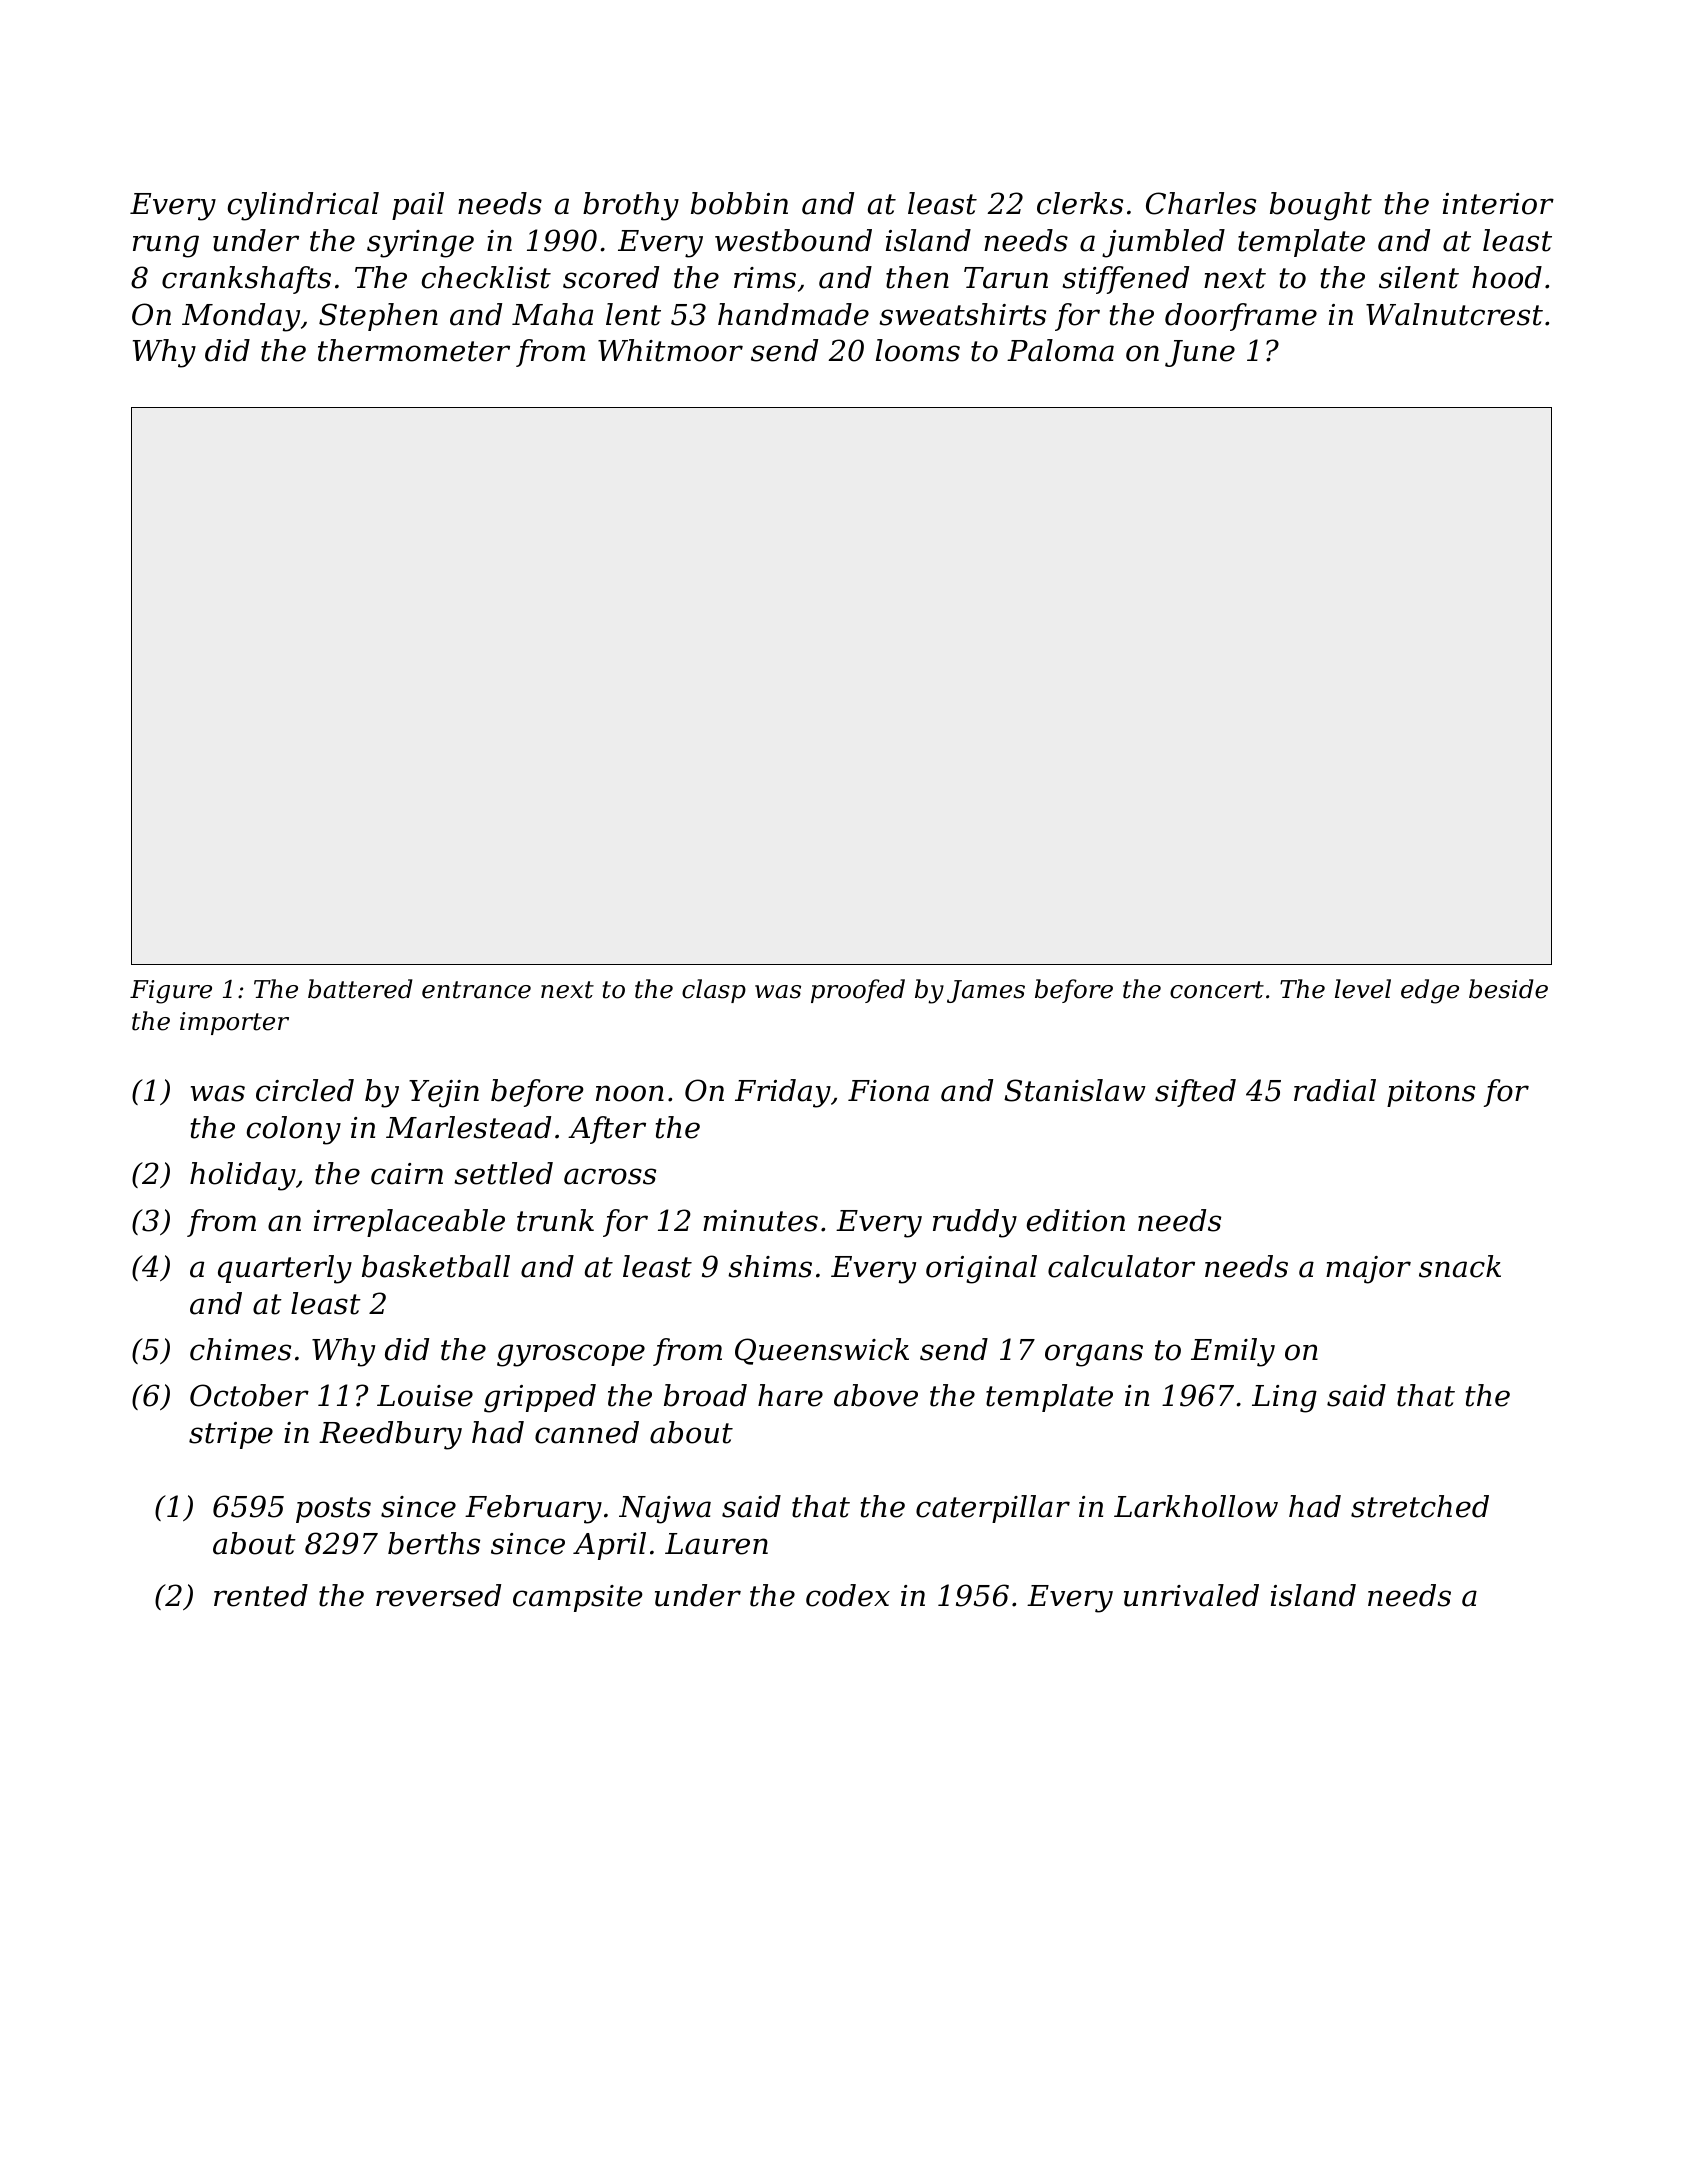  What do you see at coordinates (378, 317) in the screenshot?
I see `Stephen` at bounding box center [378, 317].
